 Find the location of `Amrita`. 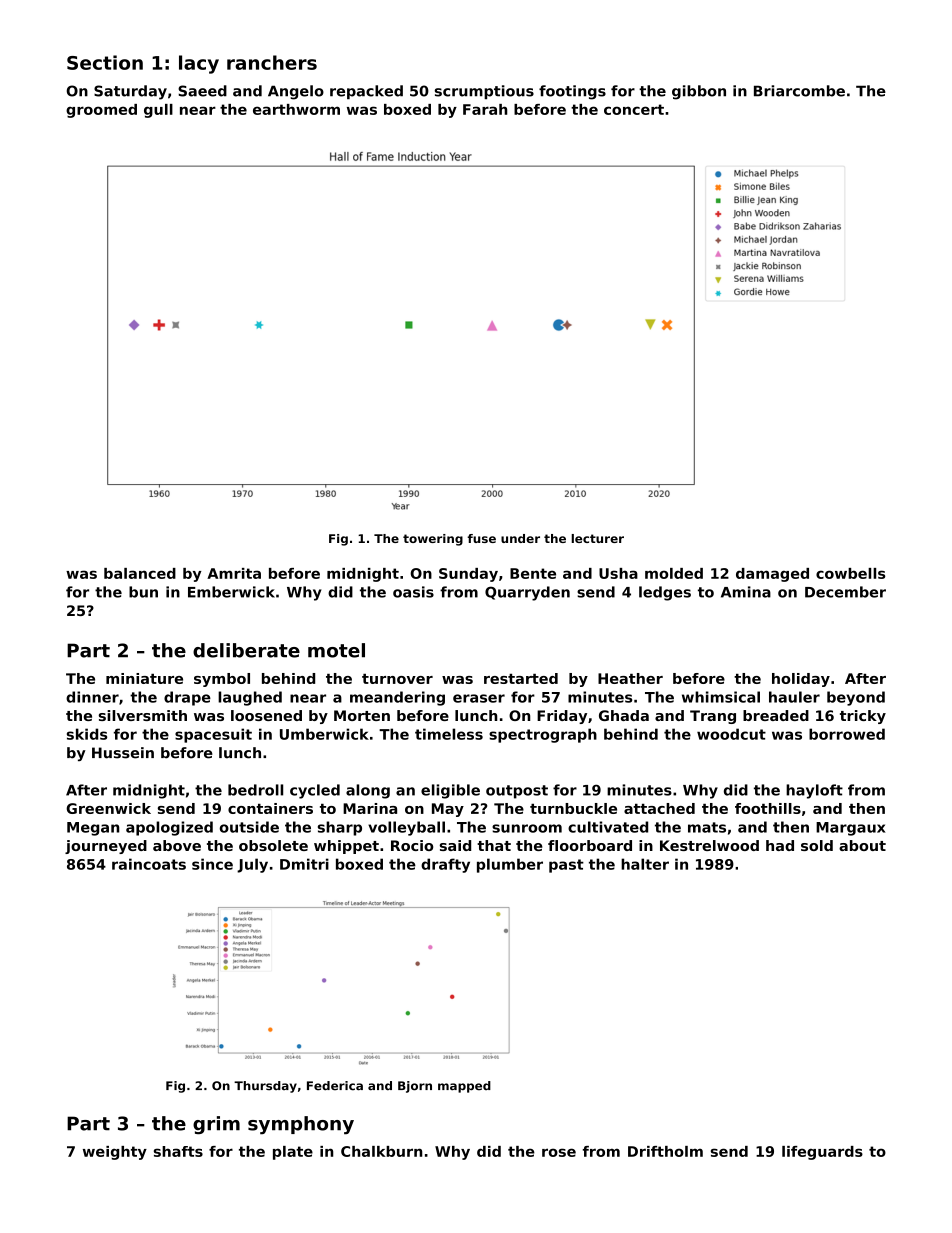

Amrita is located at coordinates (234, 573).
